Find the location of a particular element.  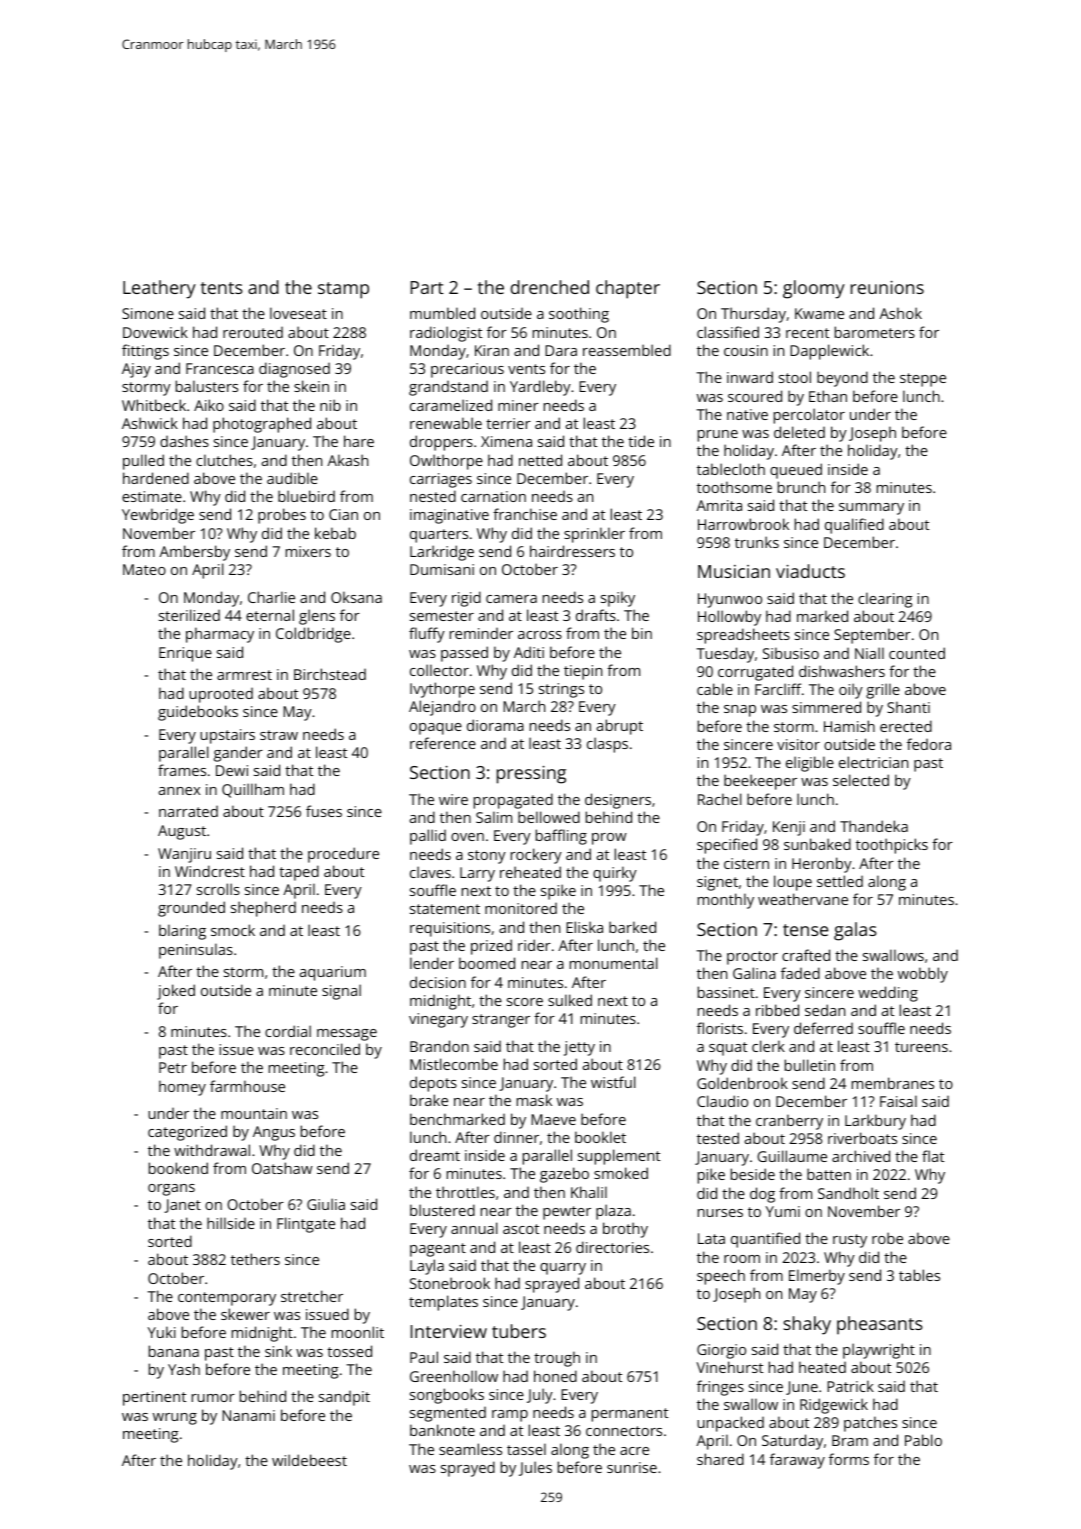

Owlthorpe is located at coordinates (446, 462).
